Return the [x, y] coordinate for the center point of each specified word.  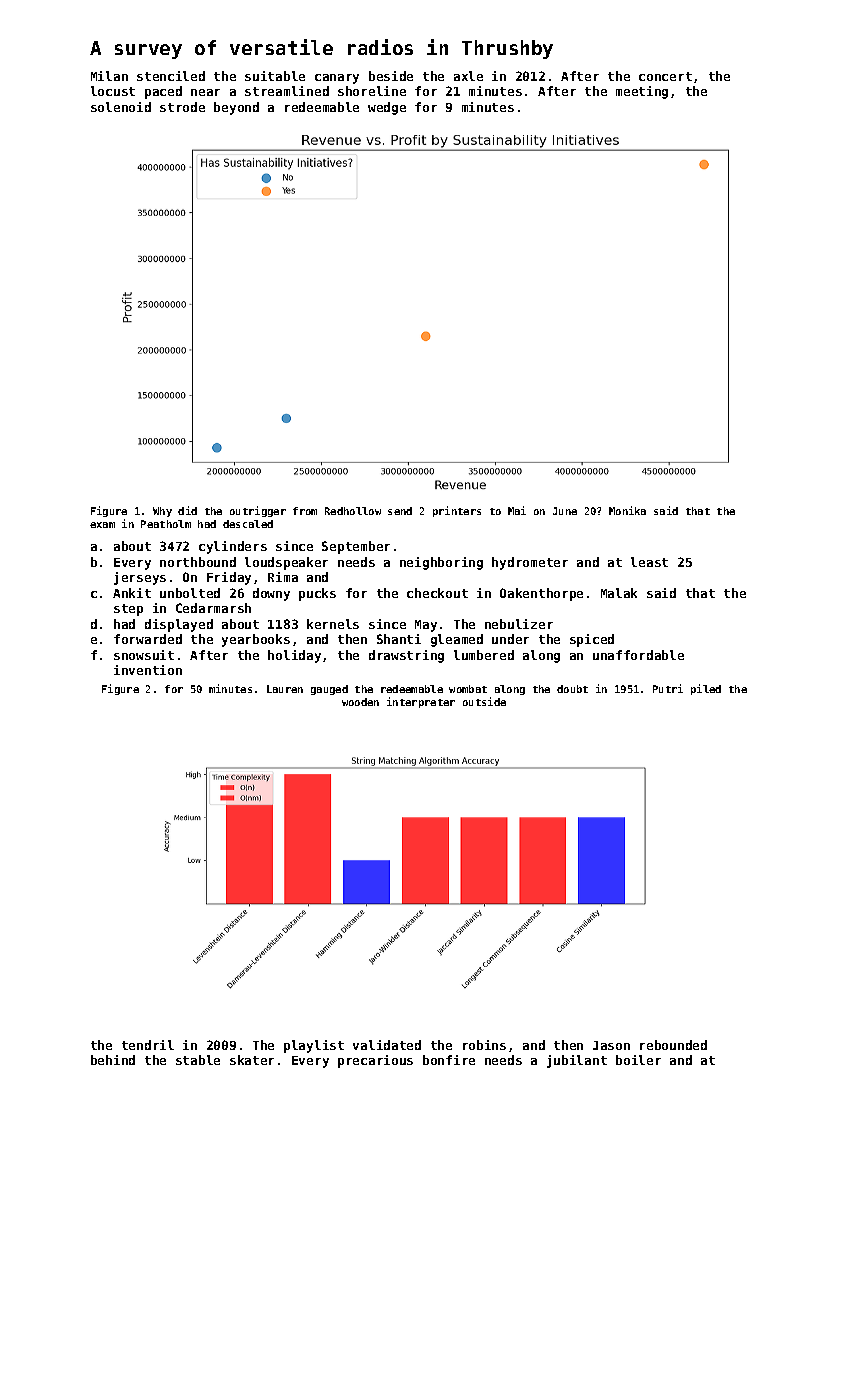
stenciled [171, 76]
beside [391, 76]
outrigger [258, 511]
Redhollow [353, 511]
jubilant [577, 1061]
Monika [627, 510]
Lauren [285, 689]
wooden [360, 702]
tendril [148, 1045]
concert [665, 76]
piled [706, 689]
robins [484, 1045]
